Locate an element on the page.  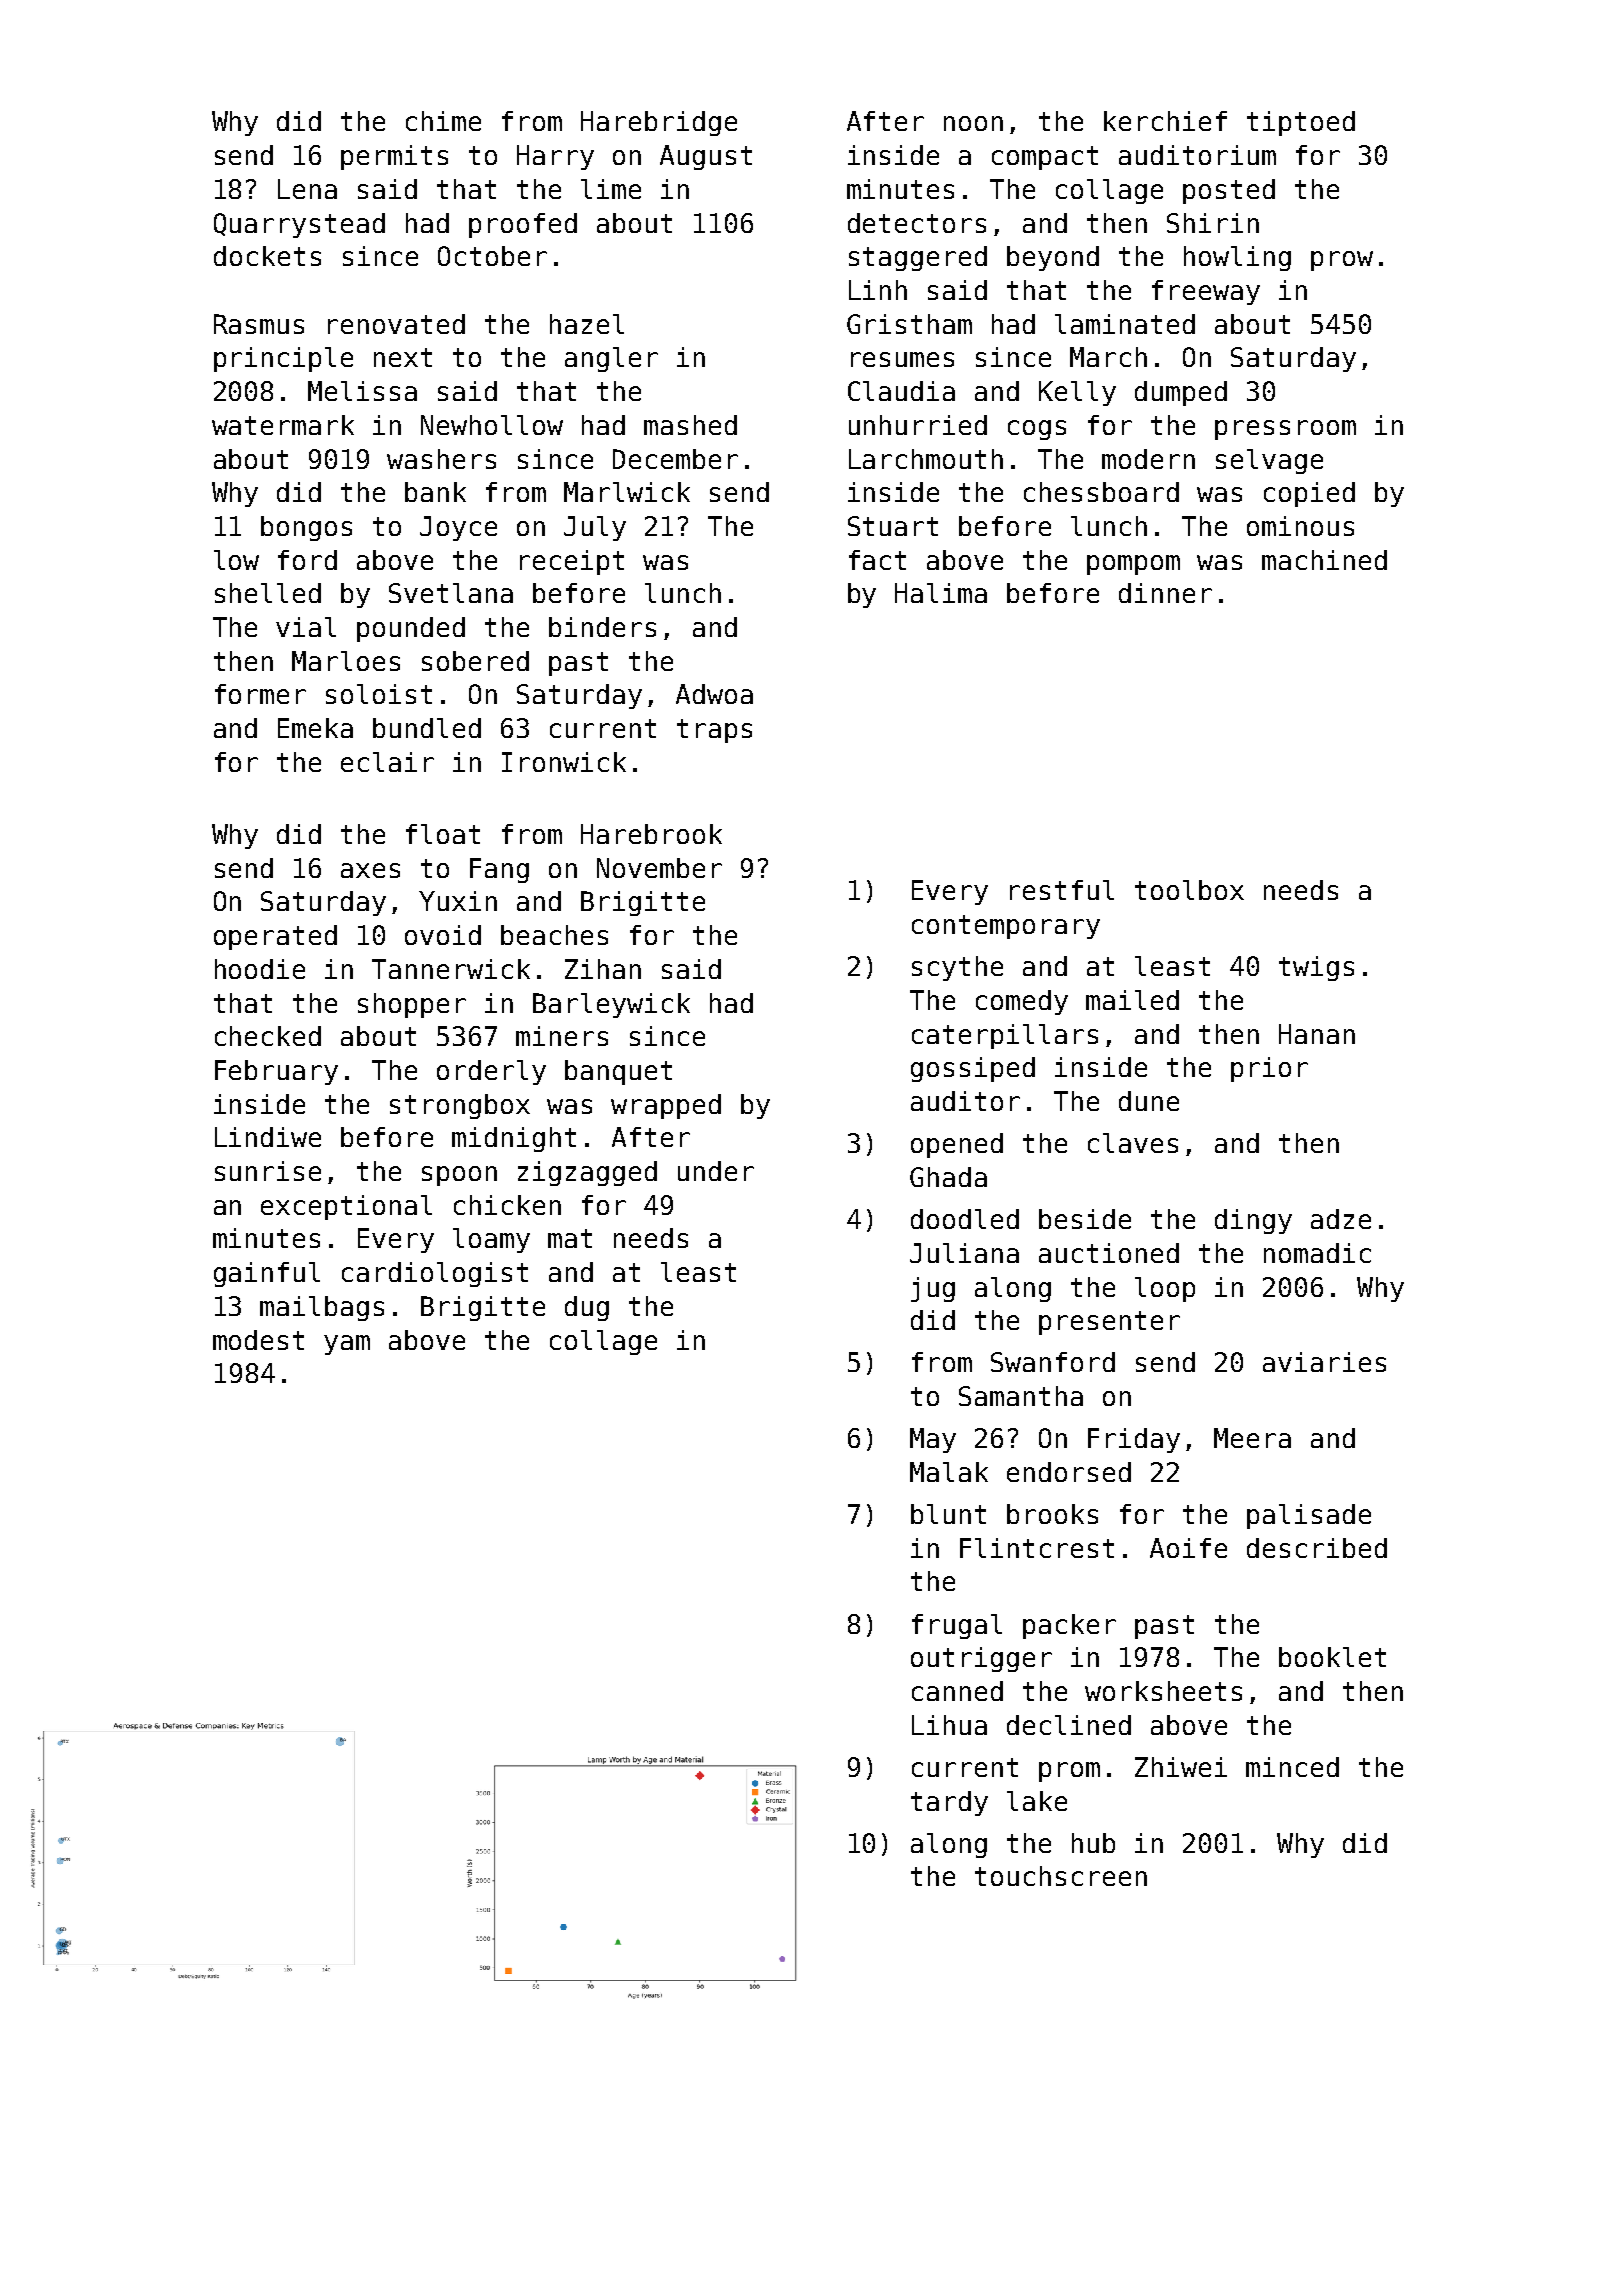
prow is located at coordinates (1342, 261).
